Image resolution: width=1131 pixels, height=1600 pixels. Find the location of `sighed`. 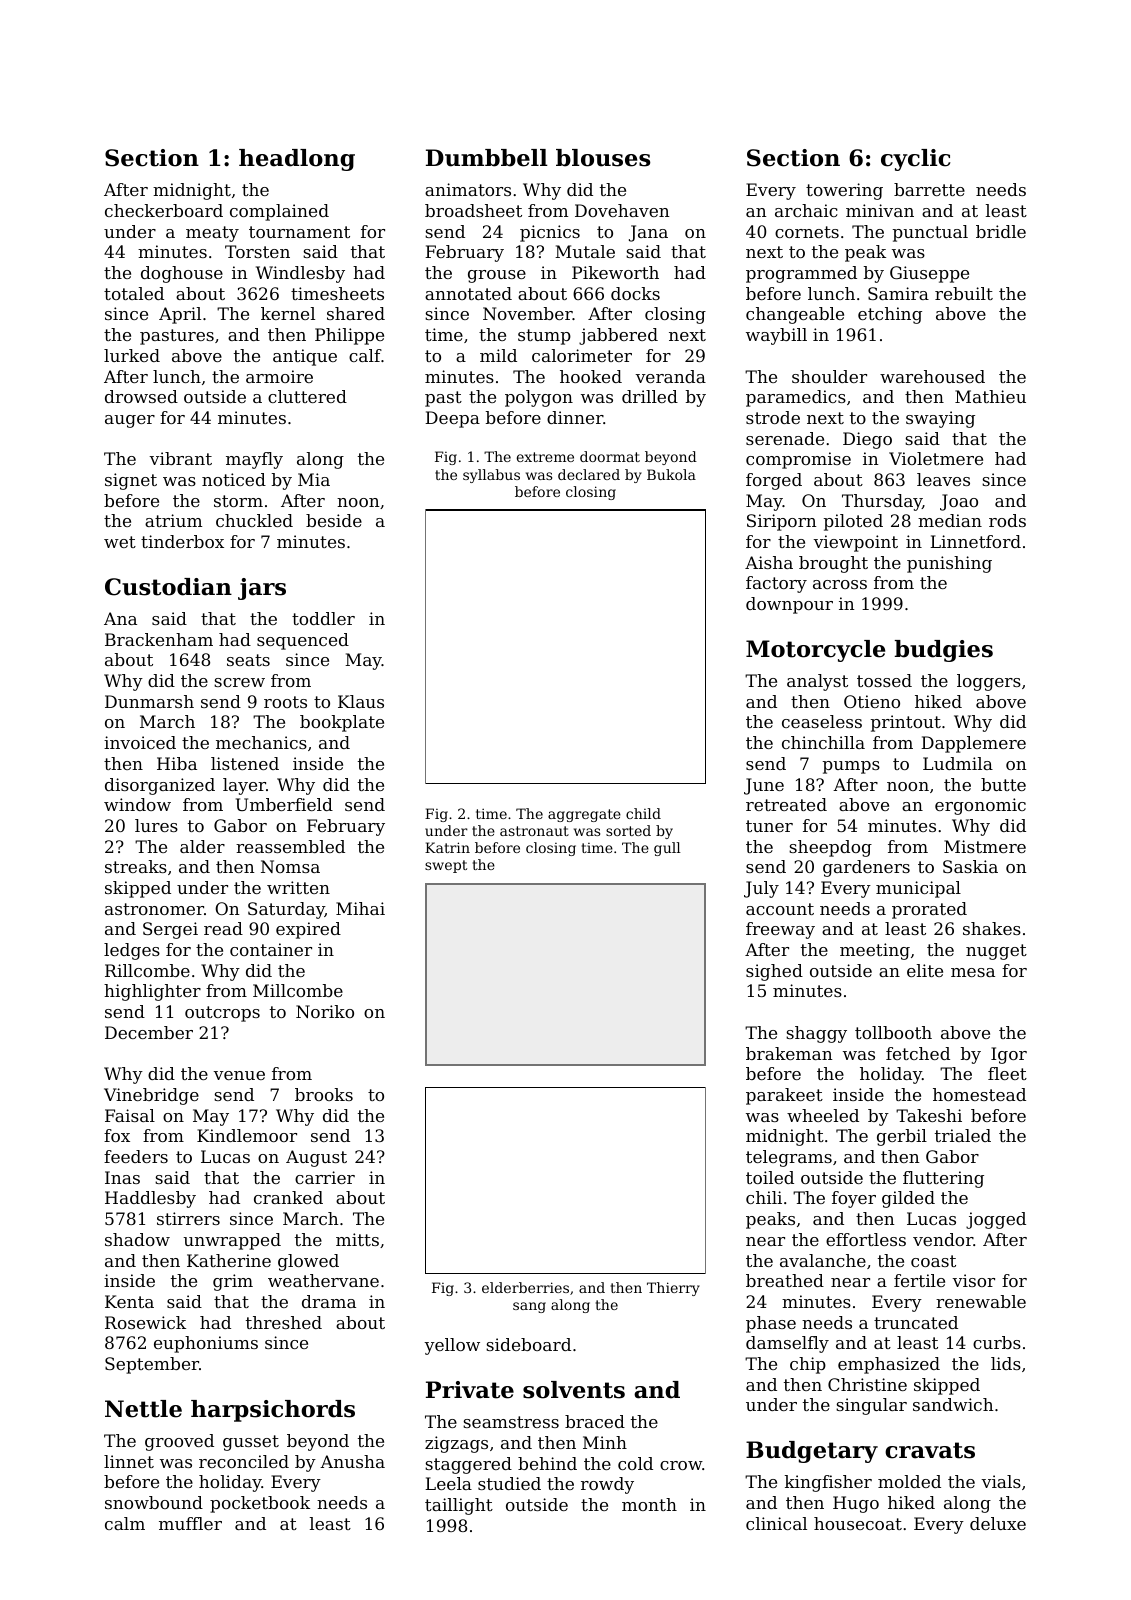

sighed is located at coordinates (774, 972).
